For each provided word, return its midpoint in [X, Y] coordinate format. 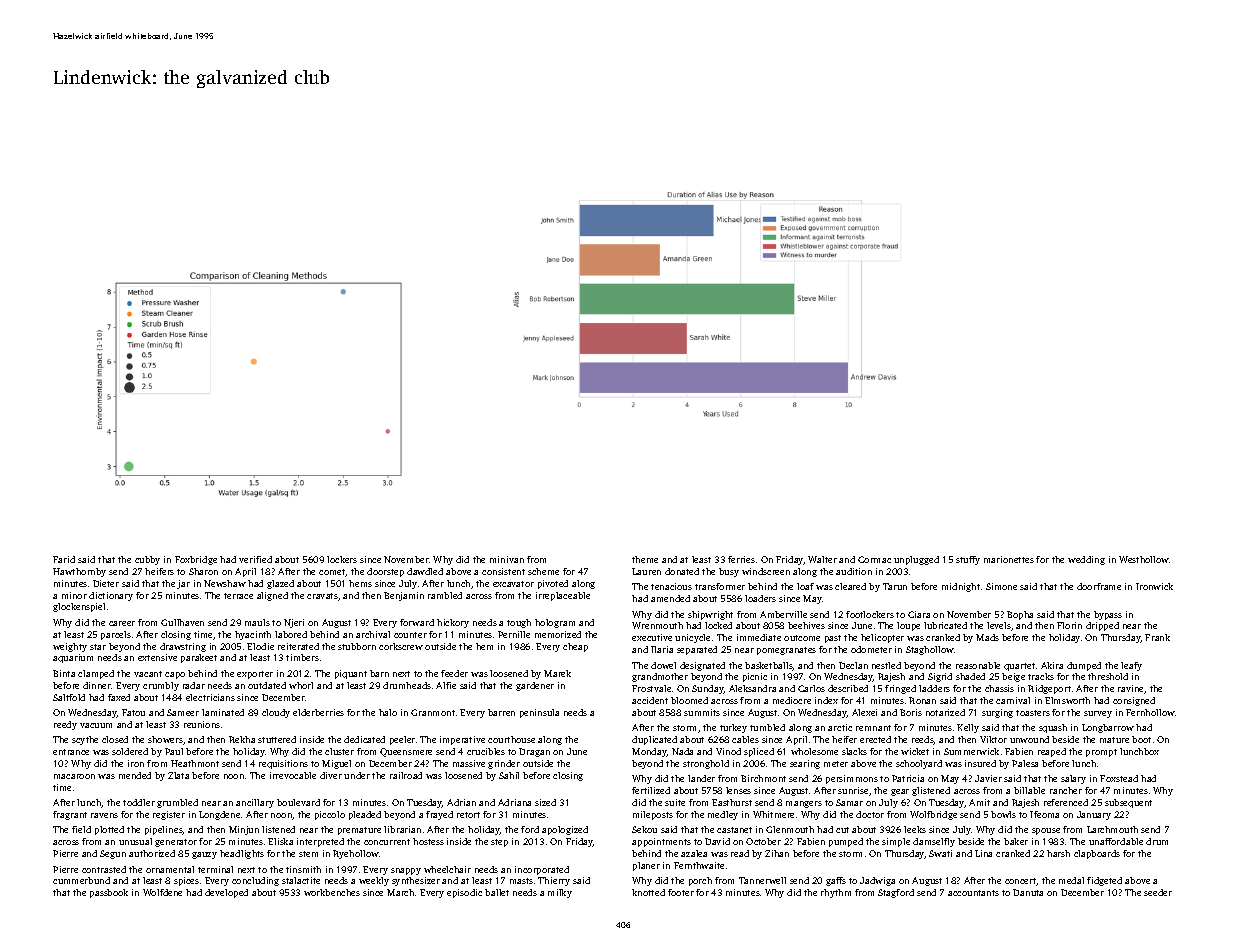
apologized [565, 830]
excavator [513, 584]
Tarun [895, 586]
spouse [1046, 831]
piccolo [330, 815]
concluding [255, 881]
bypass [1108, 615]
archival [373, 634]
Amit [979, 802]
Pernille [514, 634]
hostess [428, 841]
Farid [64, 559]
